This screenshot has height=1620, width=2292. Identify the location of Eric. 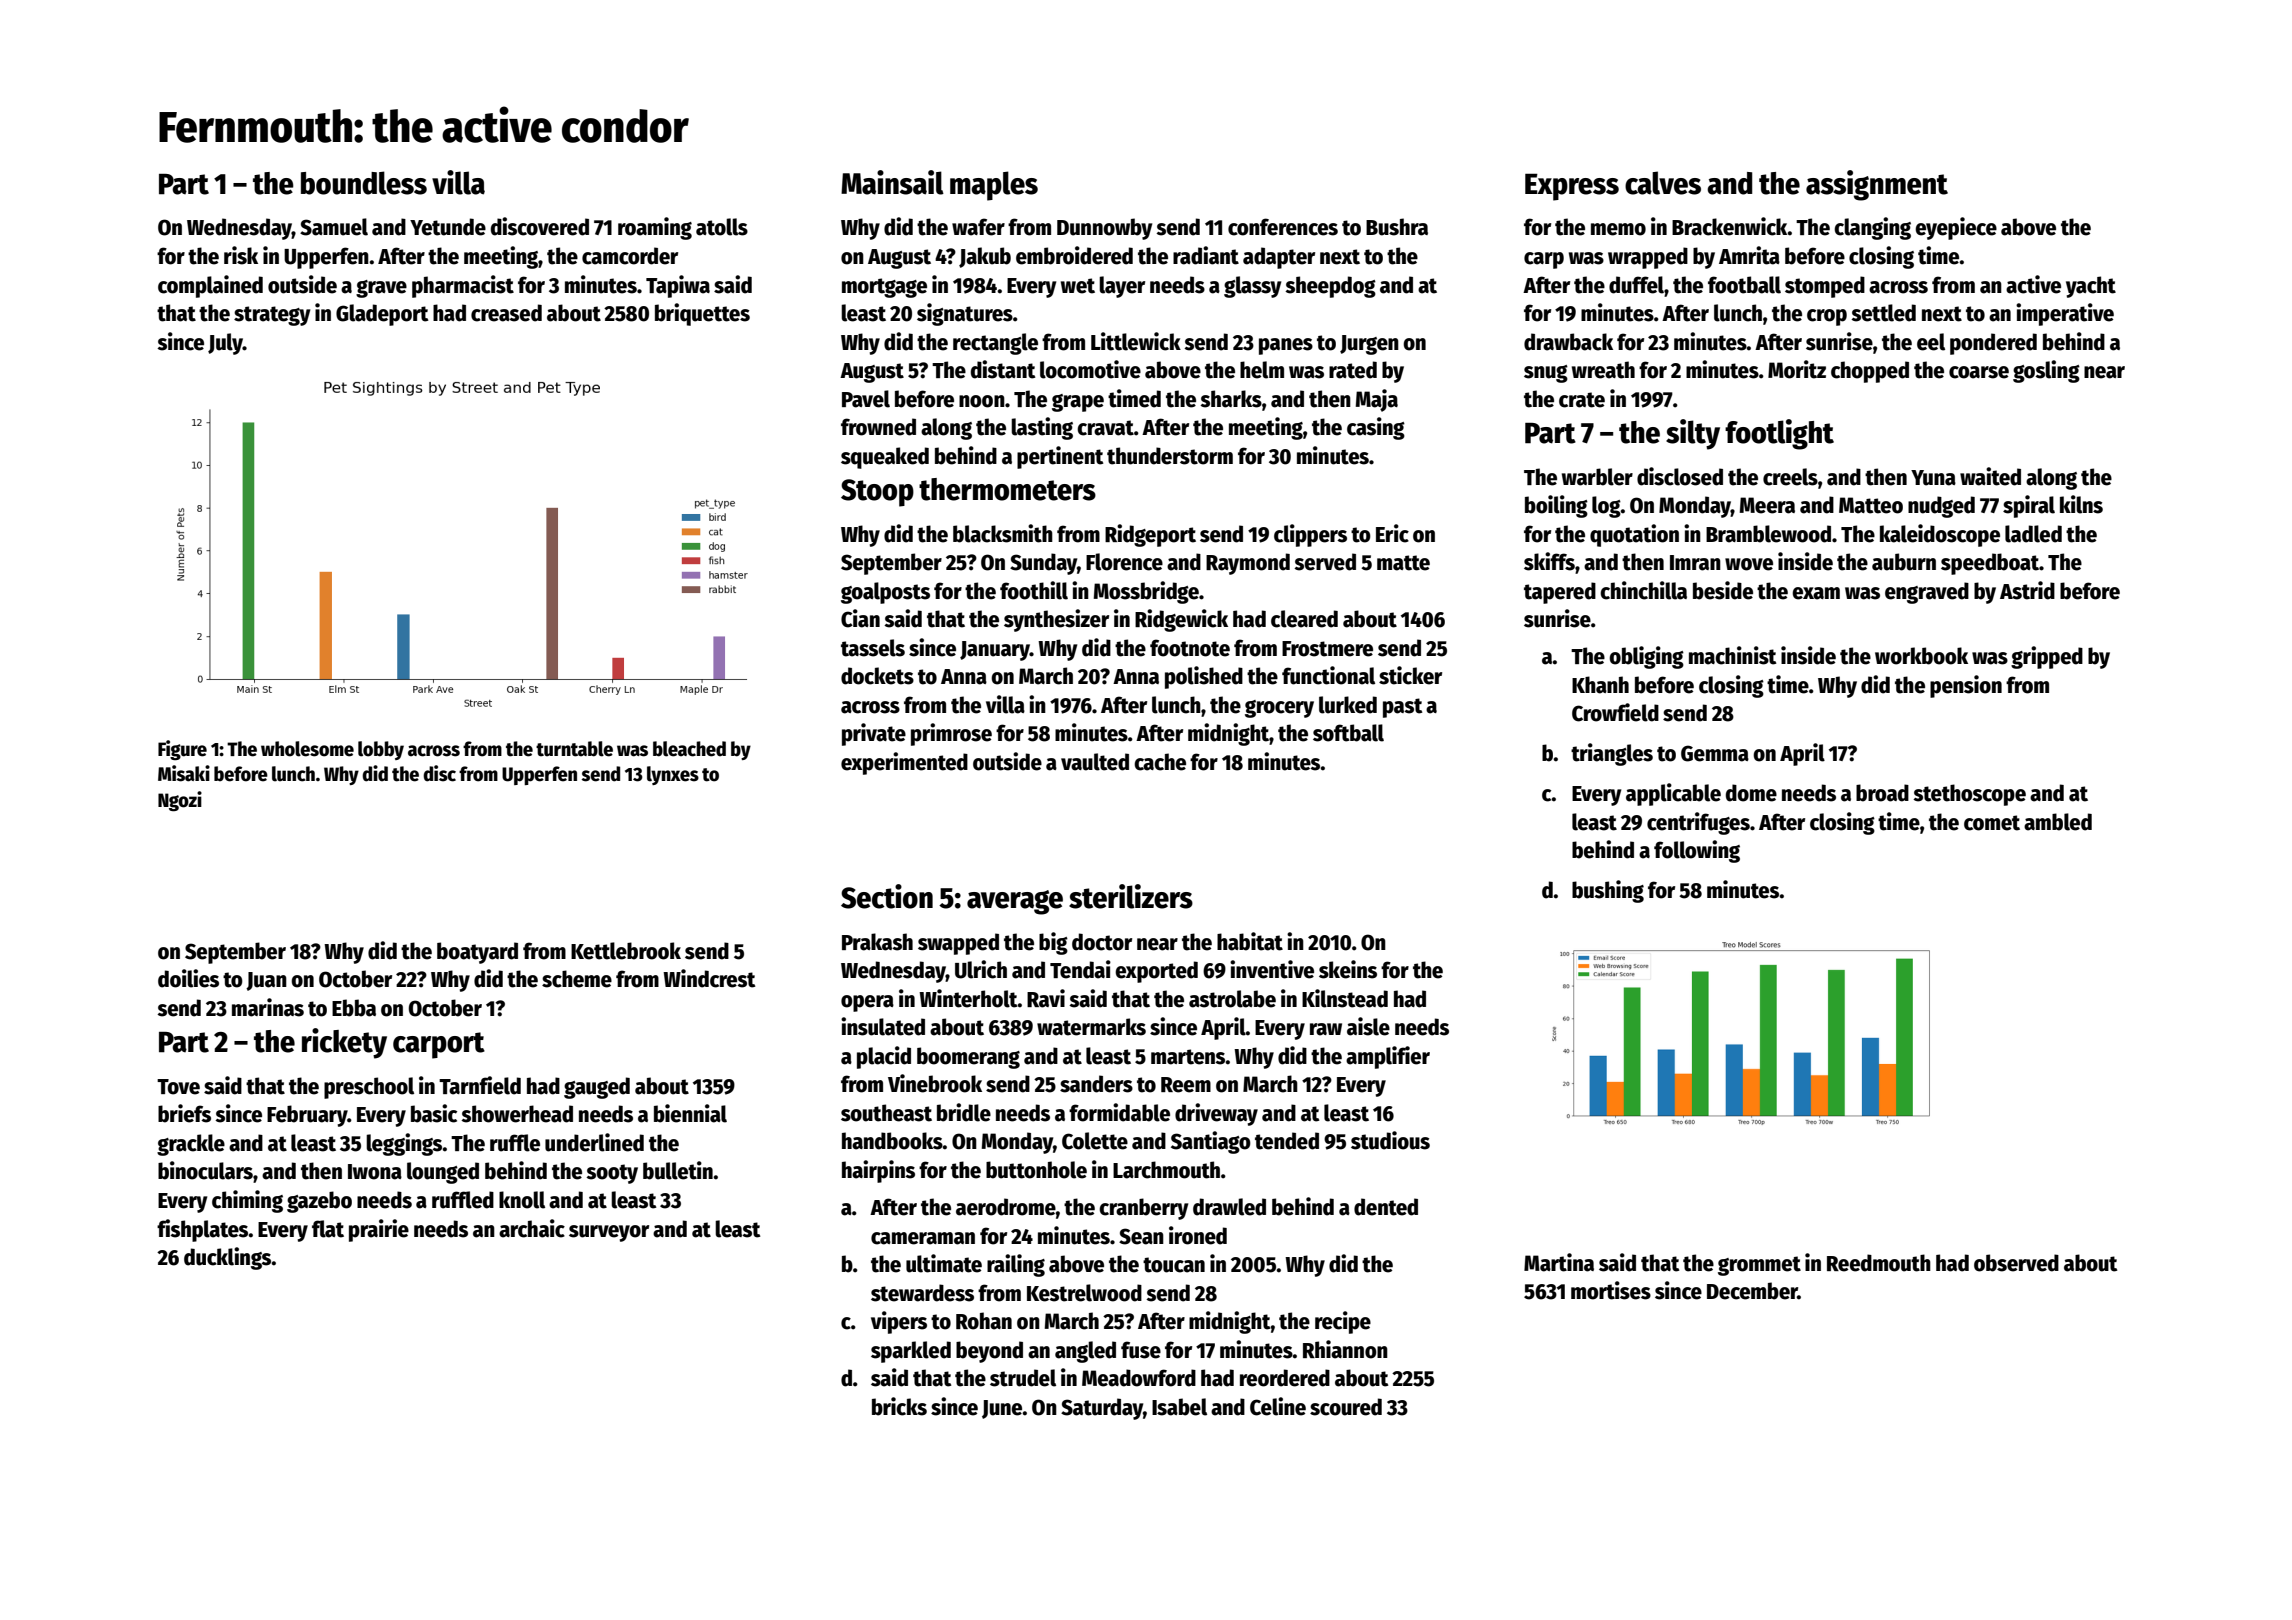
(1392, 533).
